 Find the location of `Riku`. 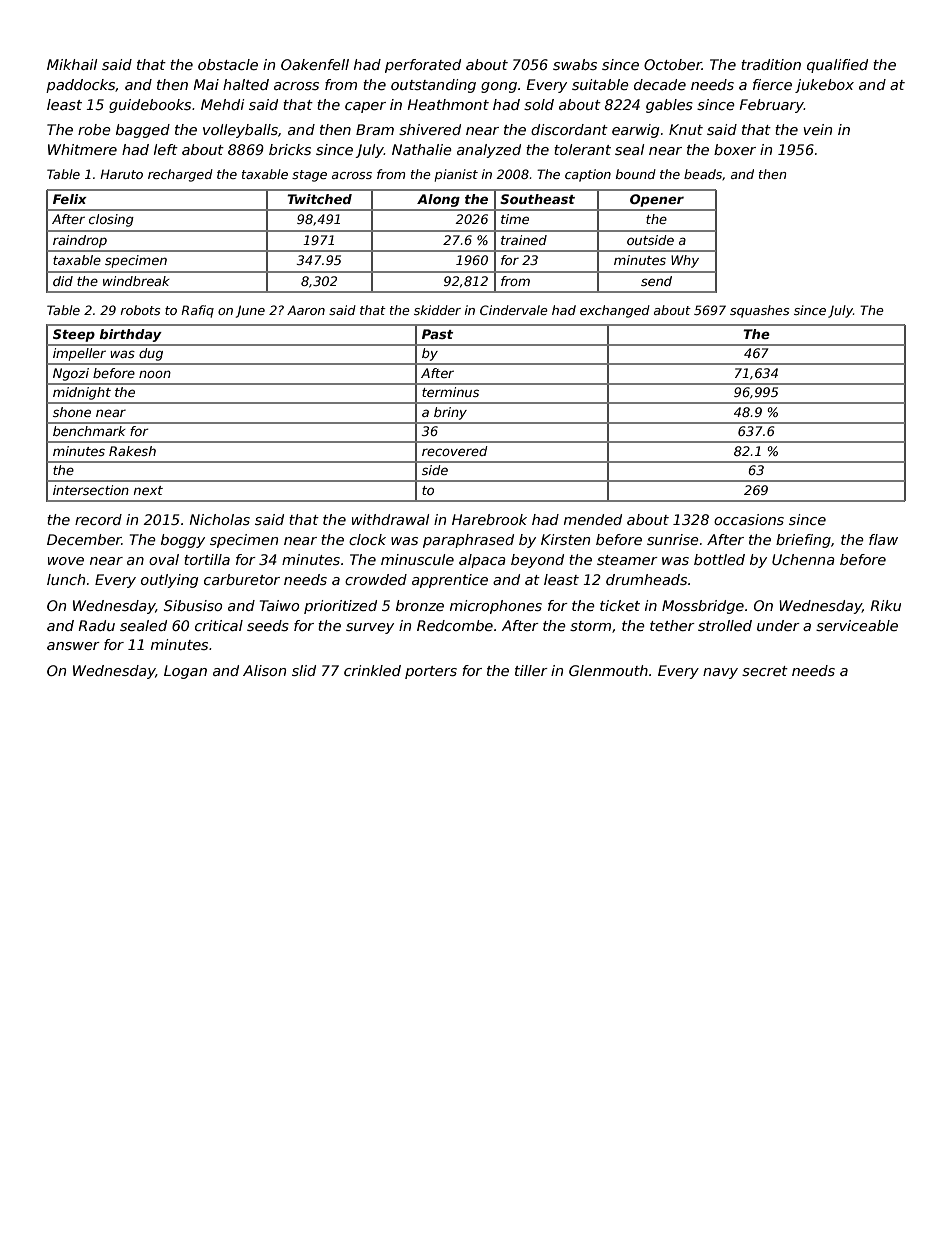

Riku is located at coordinates (885, 605).
